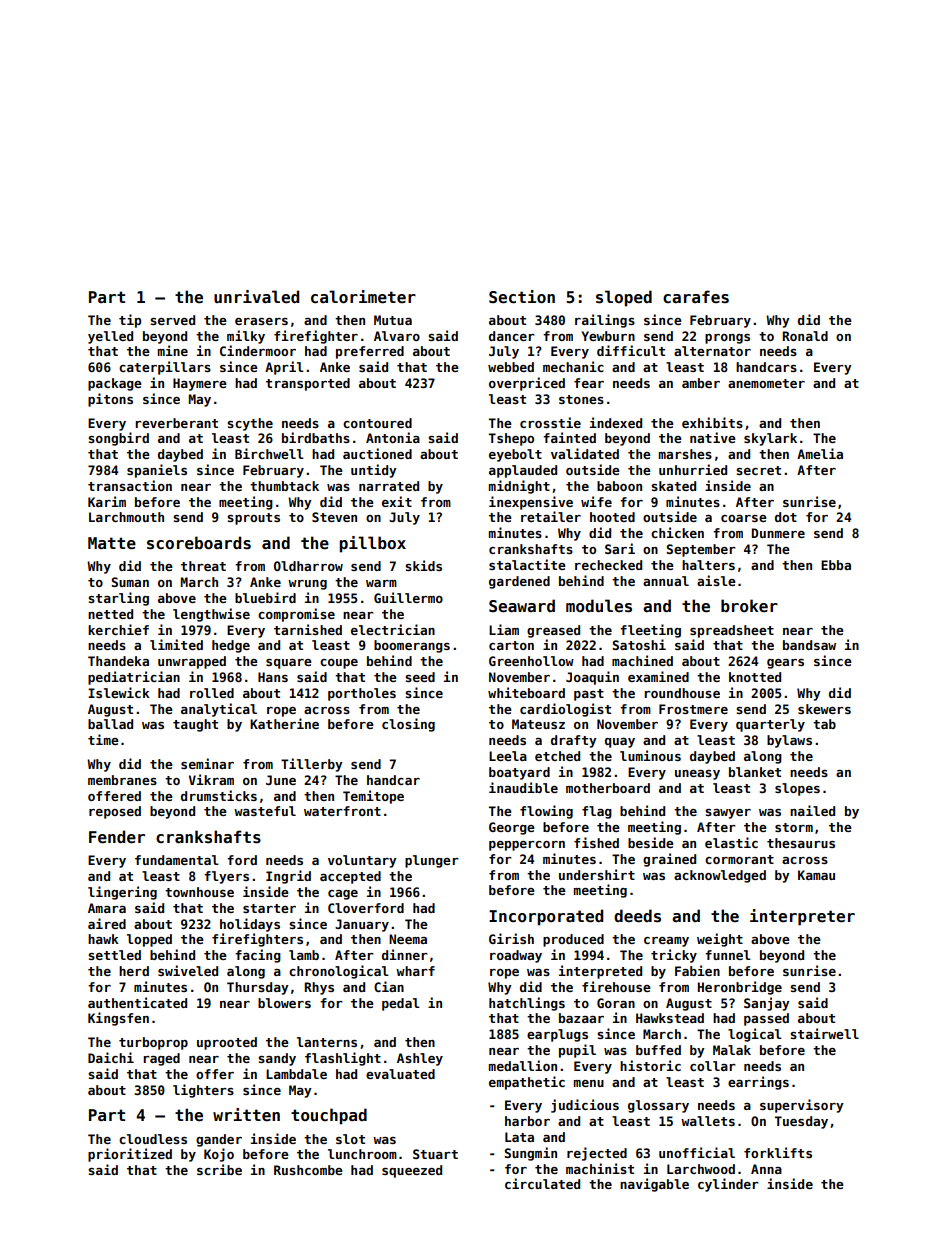  I want to click on boomerangs, so click(412, 646).
